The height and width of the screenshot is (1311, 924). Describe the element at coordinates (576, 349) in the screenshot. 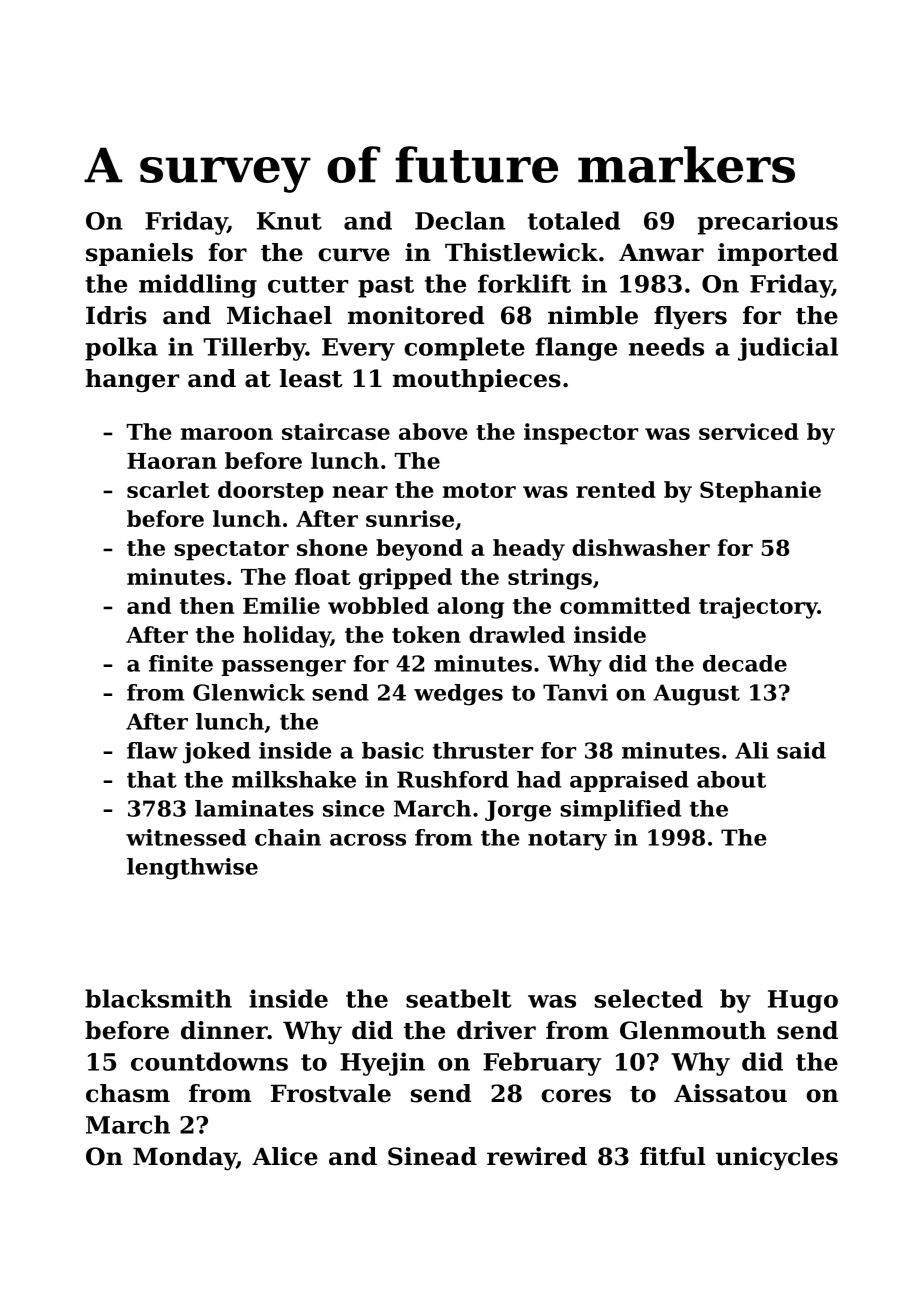

I see `flange` at that location.
